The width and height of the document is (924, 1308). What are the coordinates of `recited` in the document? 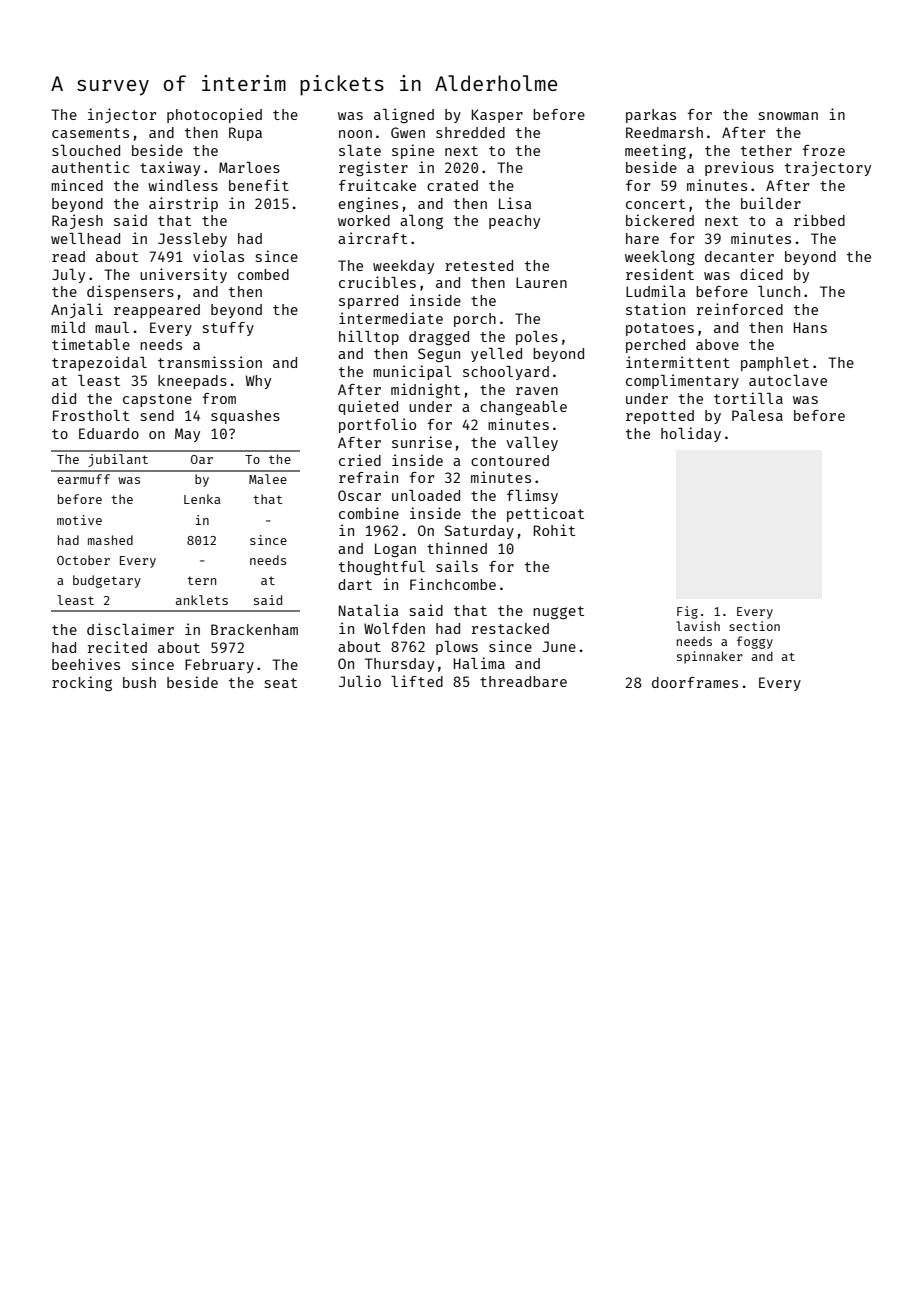 It's located at (117, 647).
